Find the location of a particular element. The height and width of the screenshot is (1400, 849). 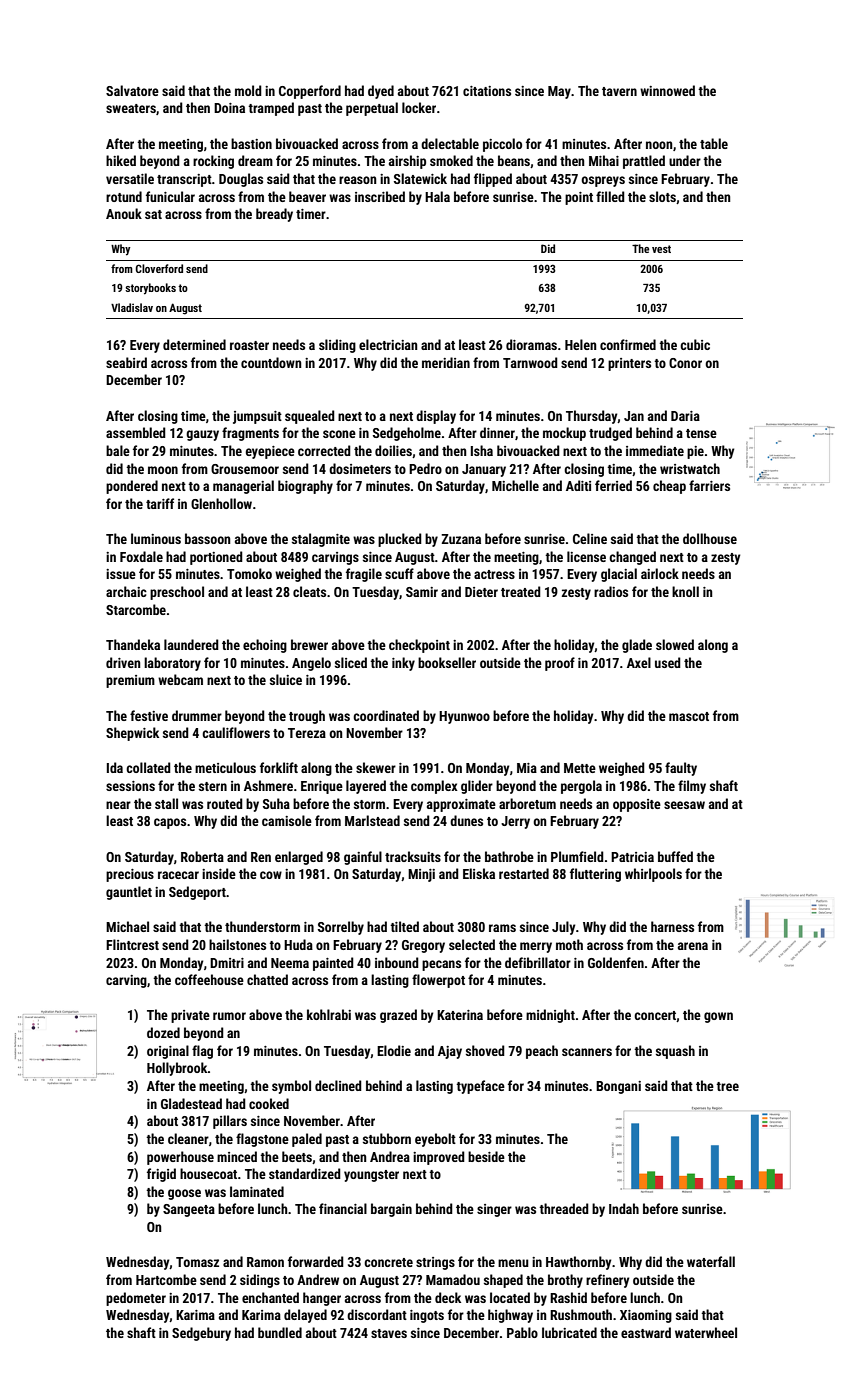

staves is located at coordinates (389, 1333).
